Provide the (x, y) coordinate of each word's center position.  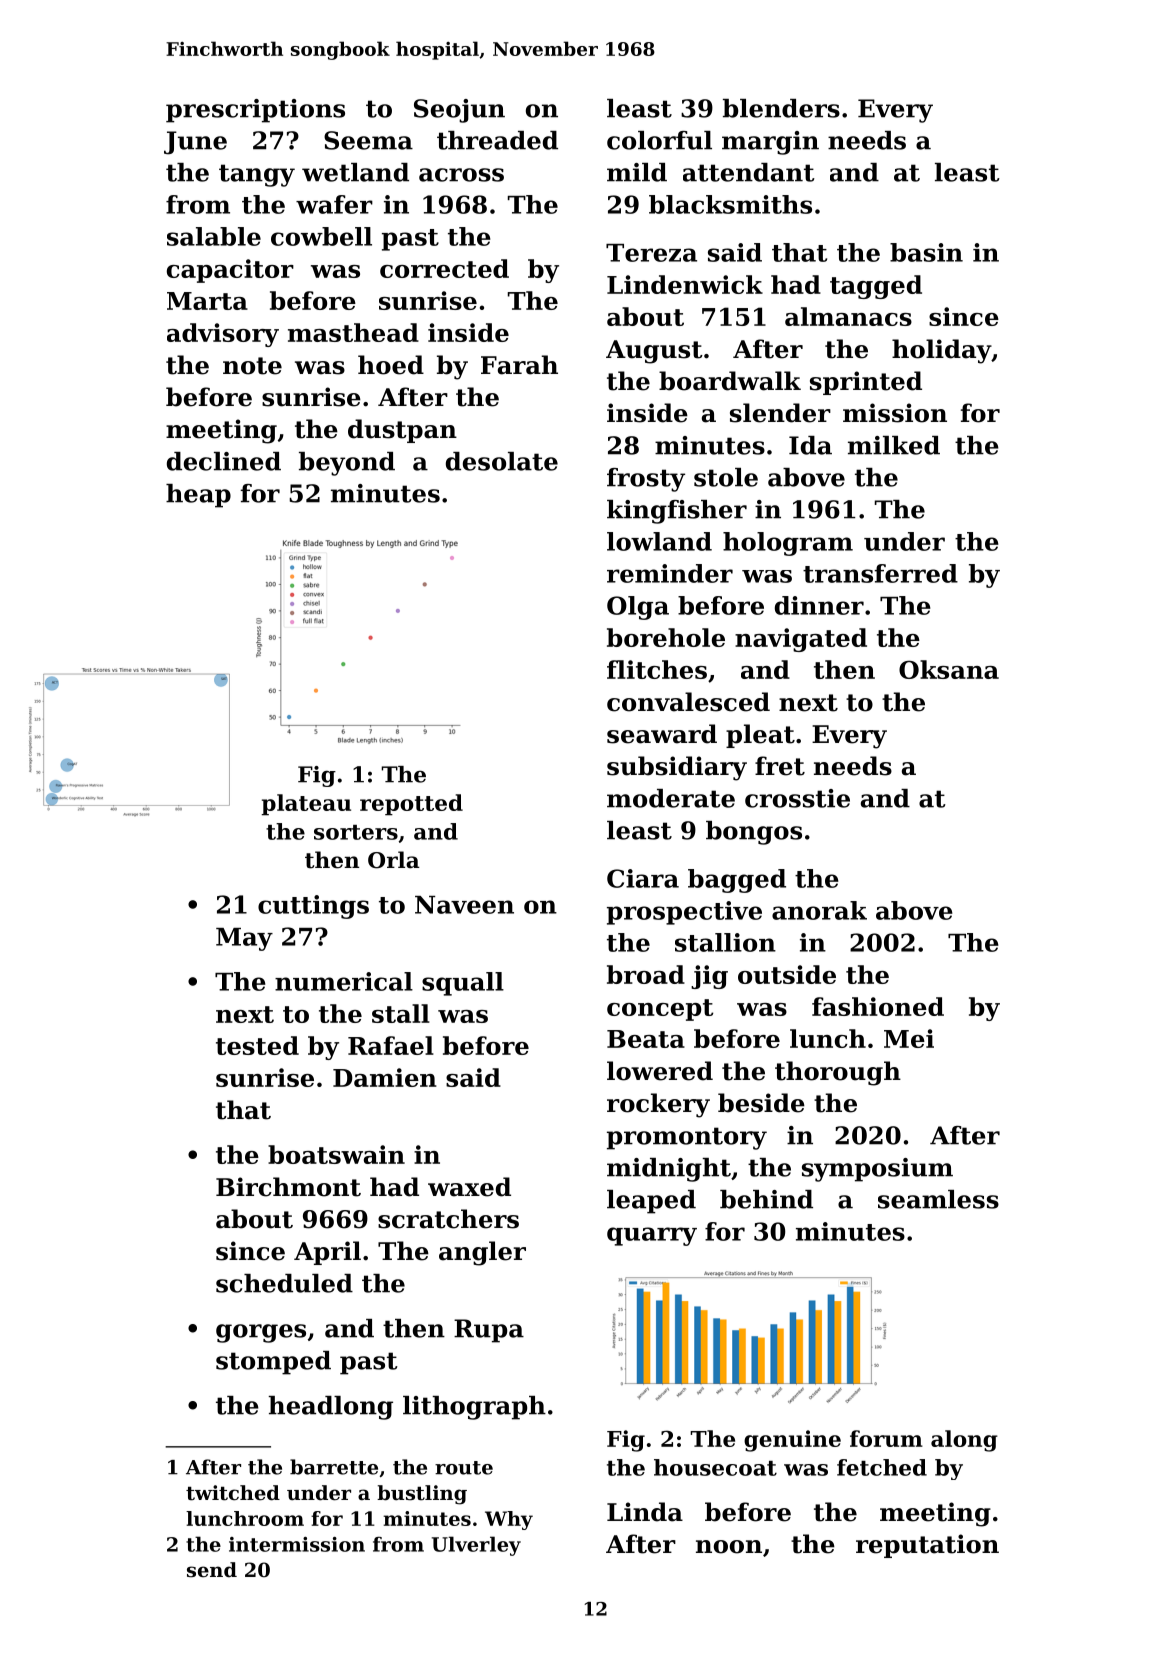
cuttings (313, 907)
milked (894, 445)
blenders (781, 108)
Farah (519, 365)
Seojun (459, 111)
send (212, 1570)
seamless (938, 1199)
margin (770, 143)
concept (660, 1010)
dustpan (402, 431)
